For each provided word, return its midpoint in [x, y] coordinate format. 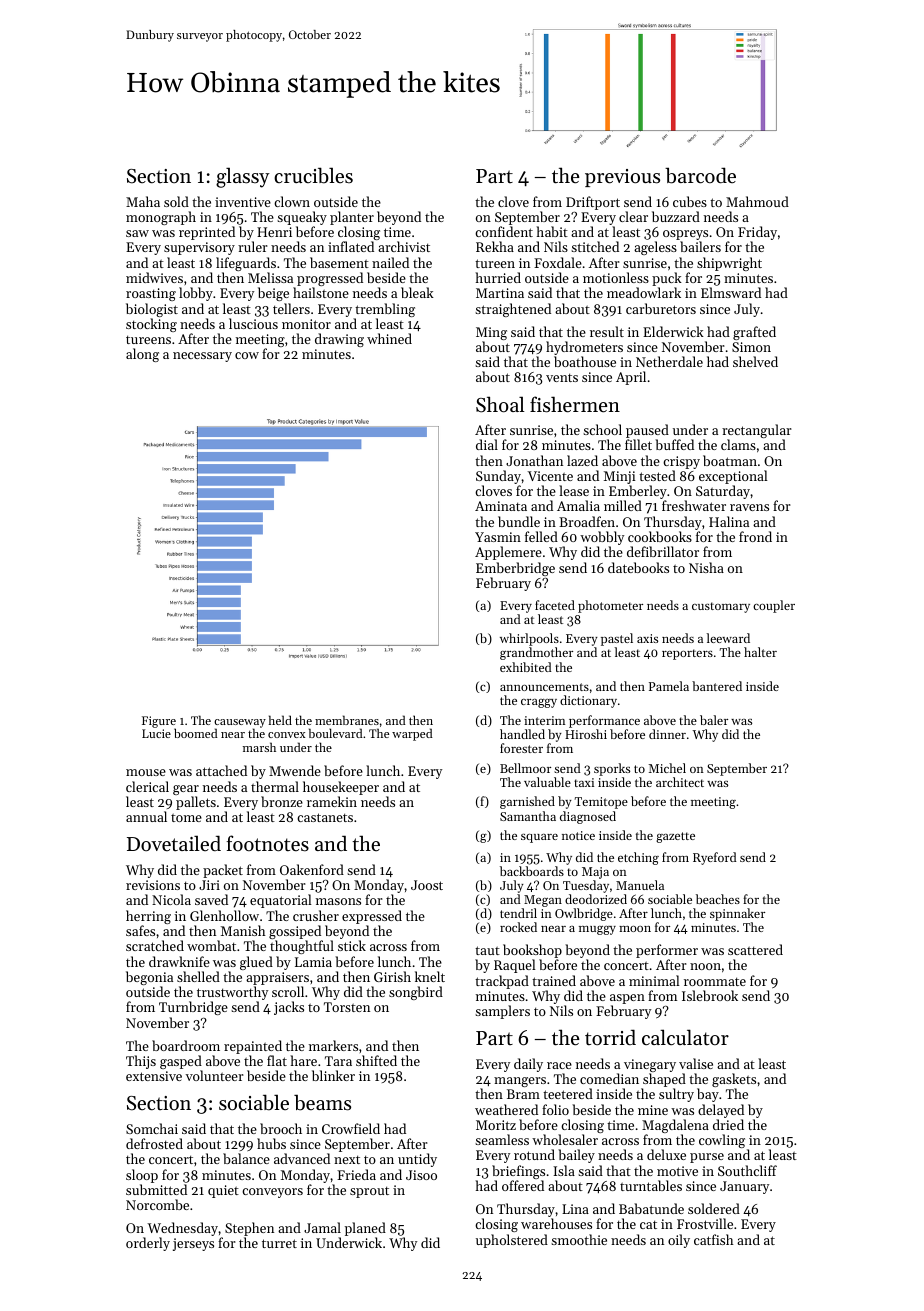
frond [755, 536]
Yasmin [498, 537]
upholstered [512, 1241]
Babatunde [651, 1208]
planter [352, 218]
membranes [347, 720]
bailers [701, 247]
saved [211, 899]
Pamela [669, 686]
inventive [243, 202]
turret [279, 1243]
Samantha [528, 816]
